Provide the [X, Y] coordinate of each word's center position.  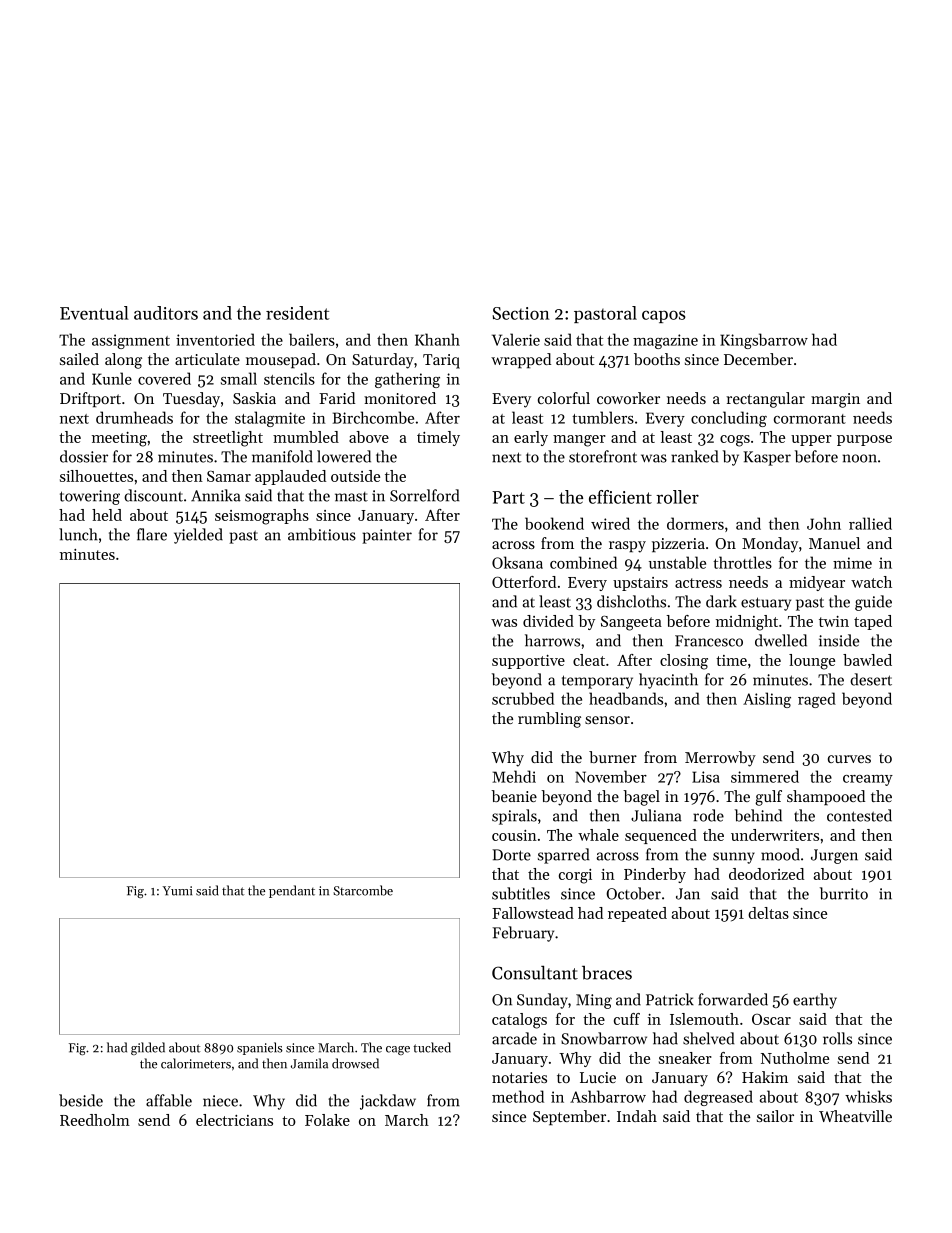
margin [835, 400]
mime [852, 563]
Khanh [437, 339]
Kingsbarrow [764, 341]
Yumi [177, 891]
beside [81, 1100]
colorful [564, 398]
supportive [528, 662]
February [523, 934]
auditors [166, 313]
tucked [432, 1047]
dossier [84, 456]
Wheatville [855, 1116]
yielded [198, 536]
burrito [844, 893]
